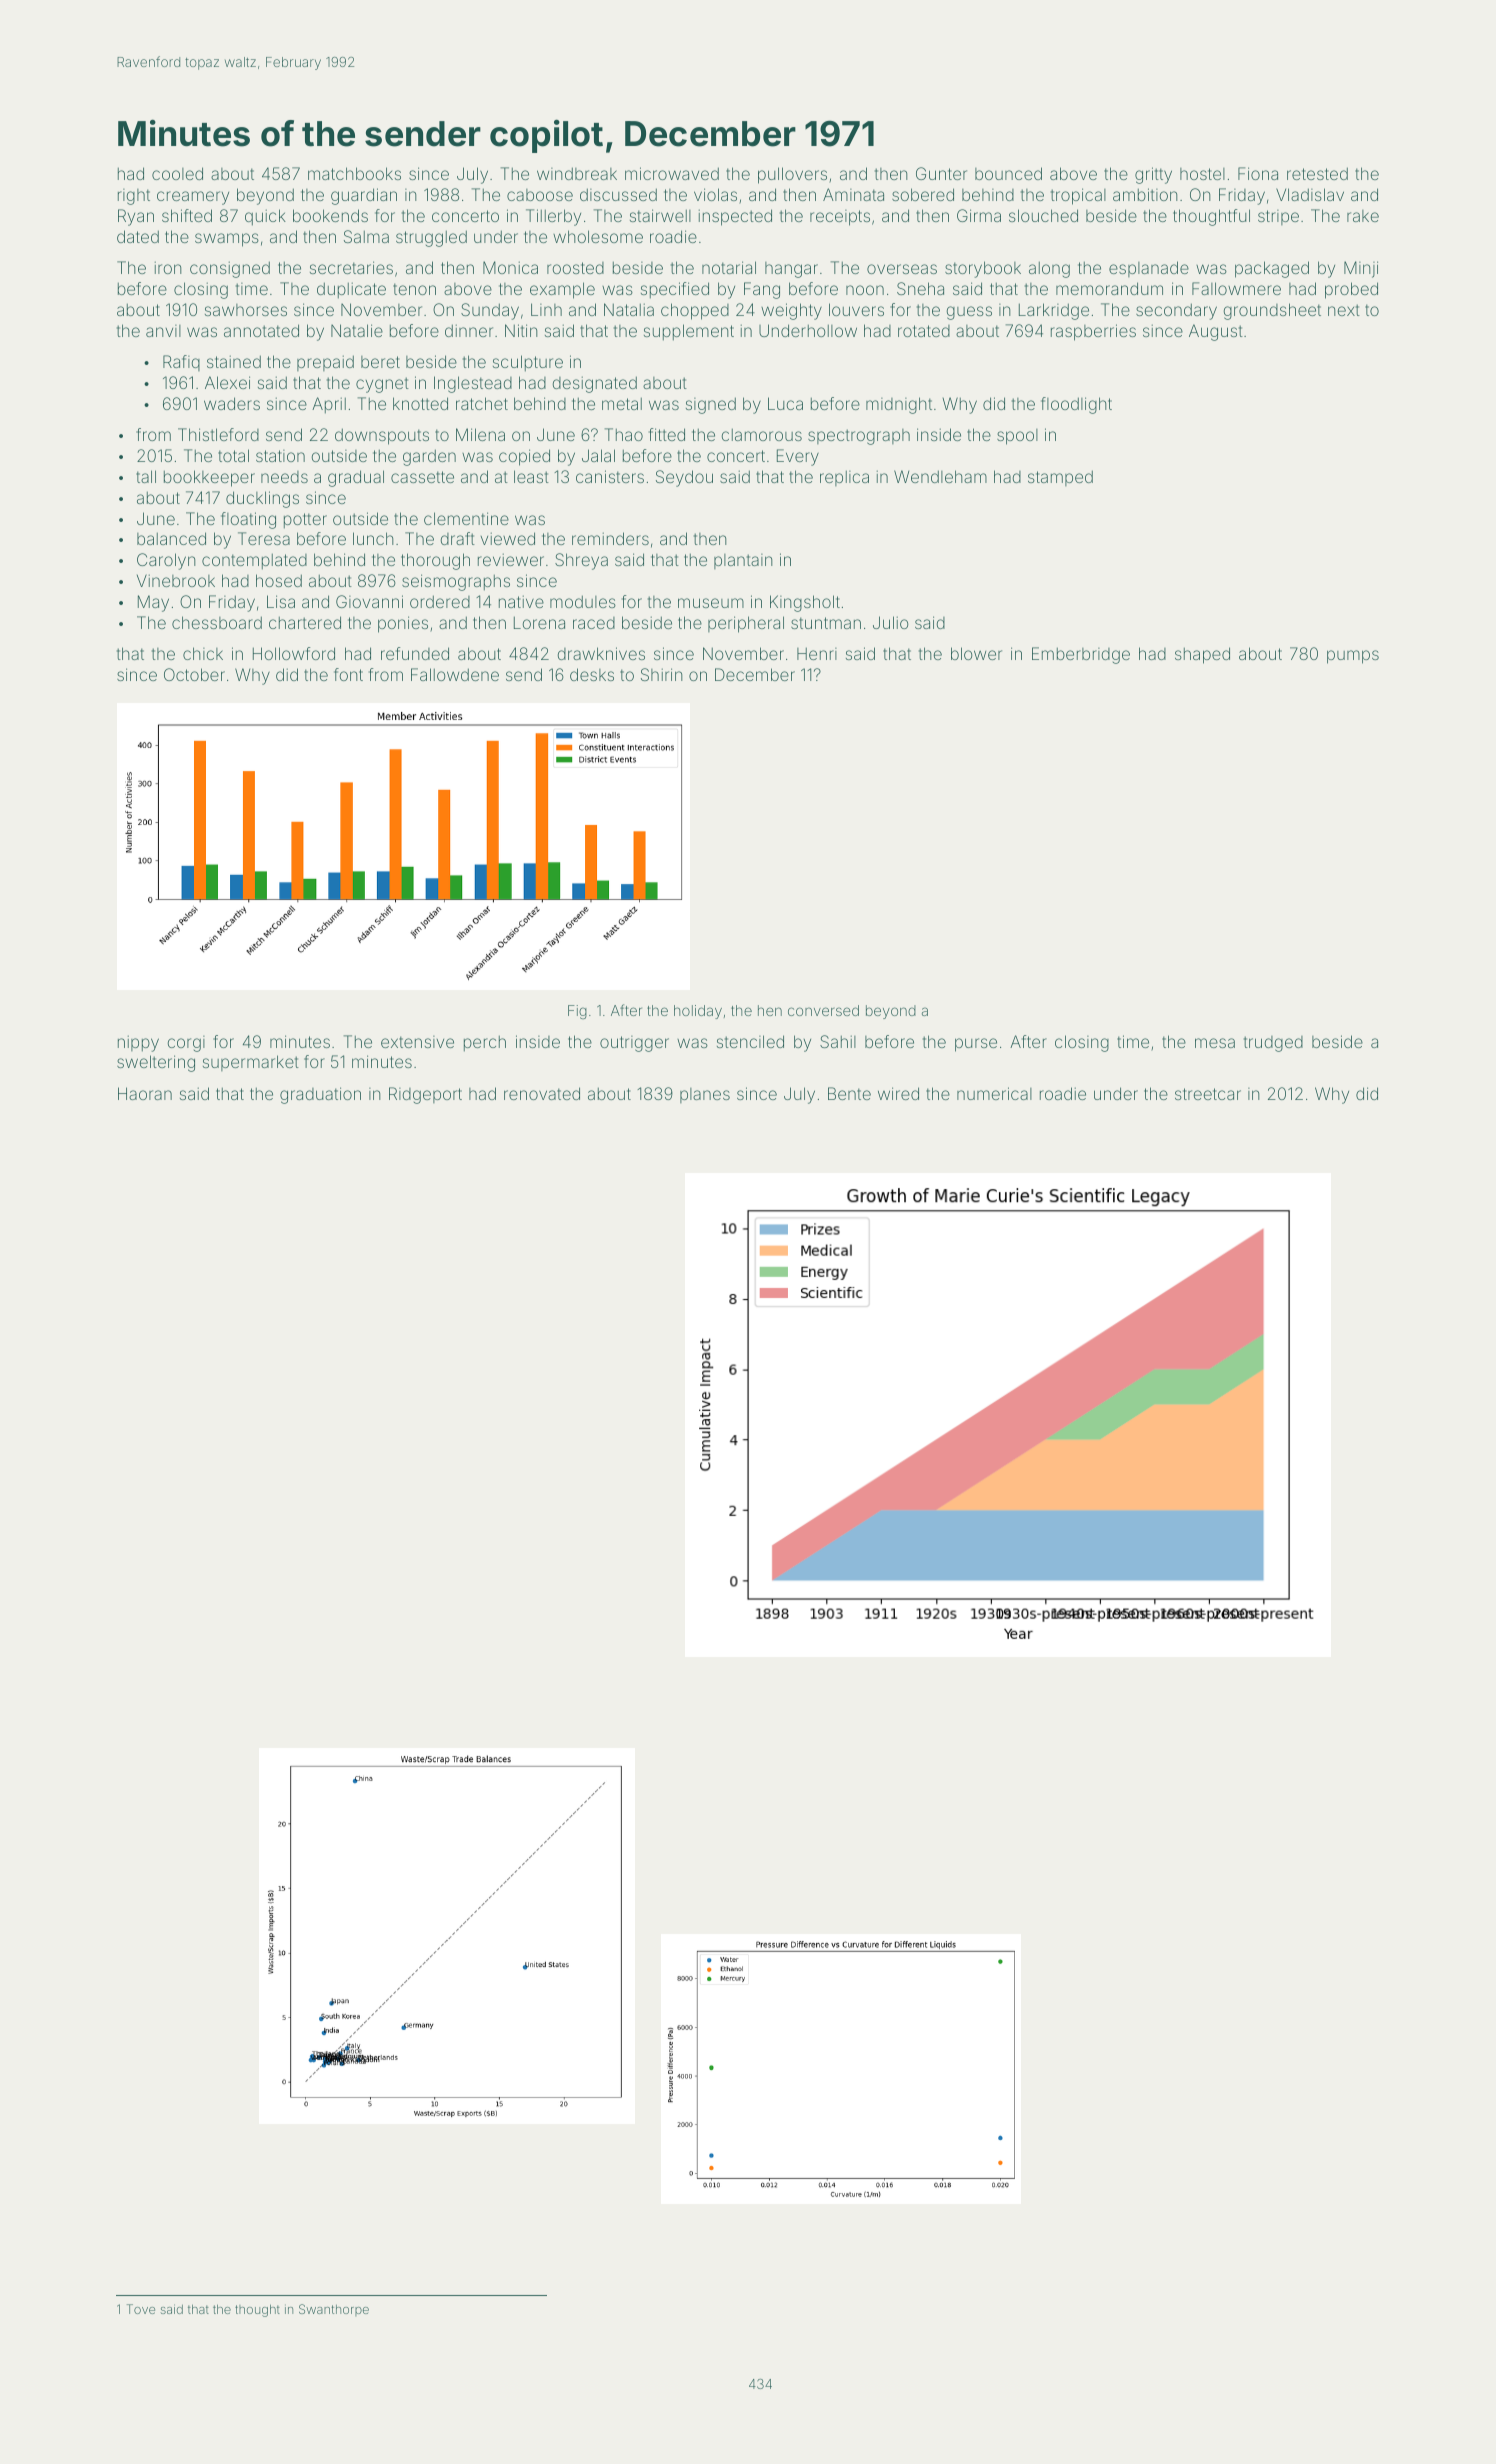 The height and width of the screenshot is (2464, 1496). I want to click on conversed, so click(823, 1010).
